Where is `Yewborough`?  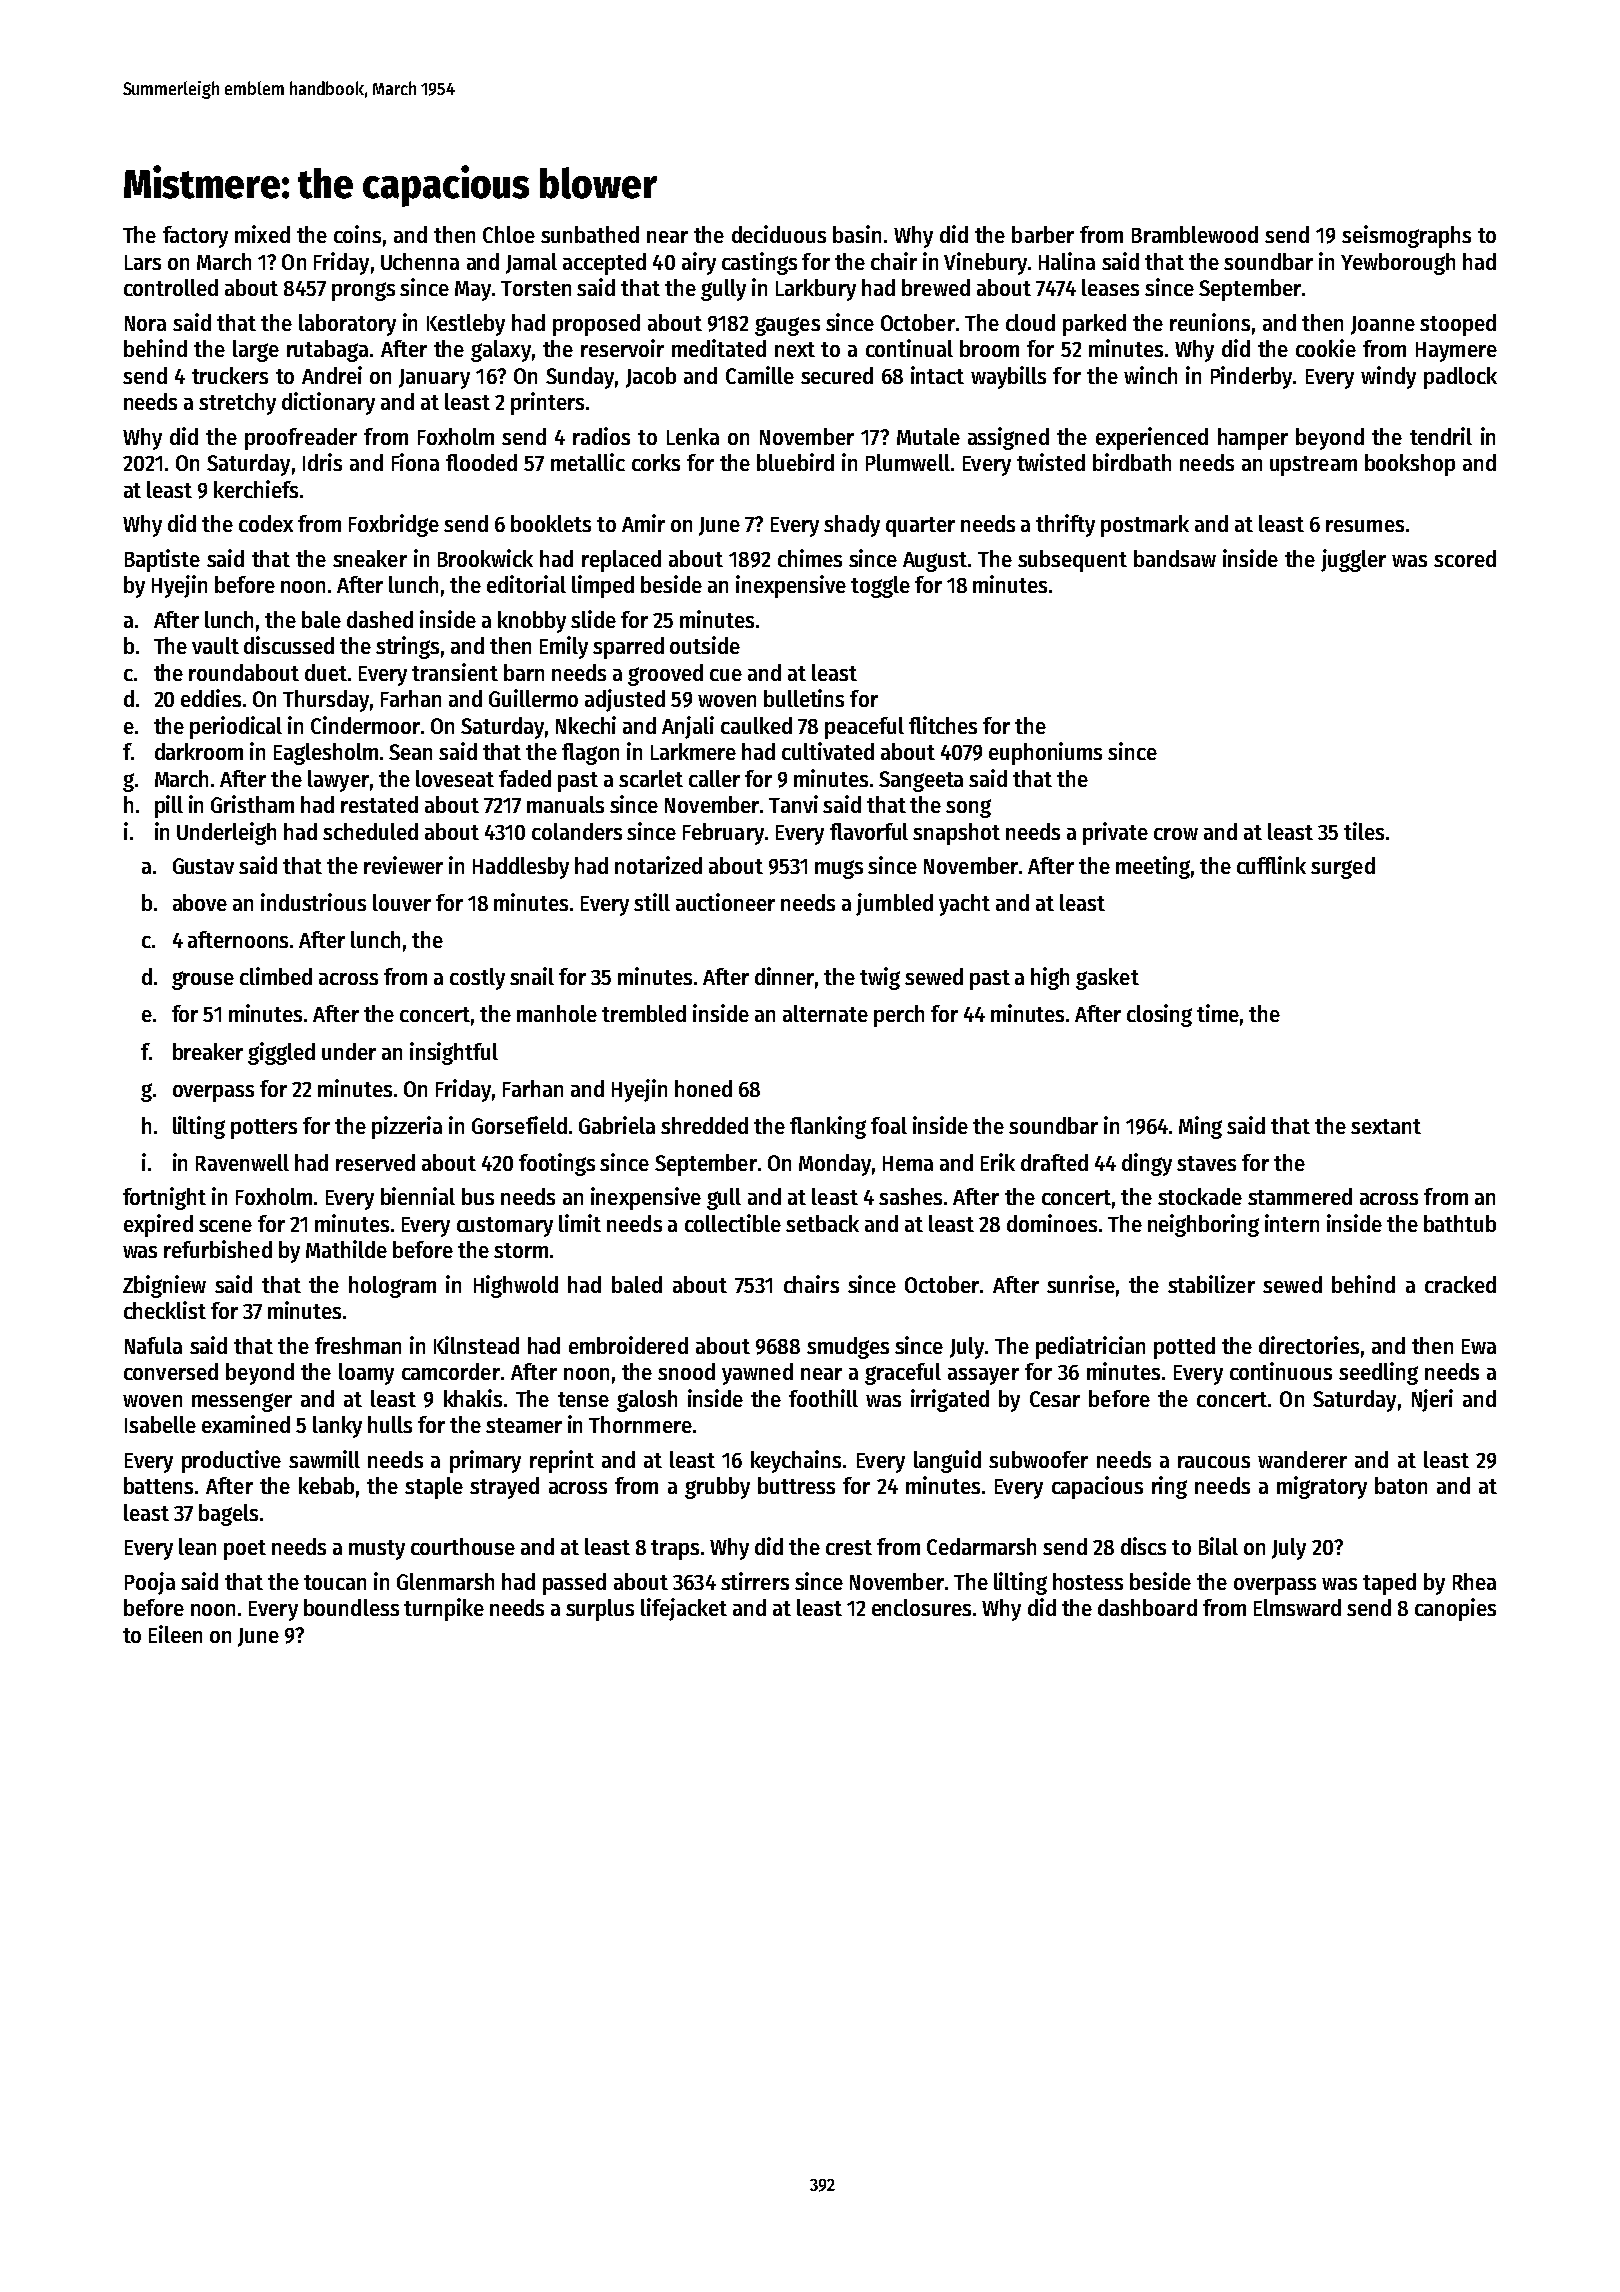 Yewborough is located at coordinates (1398, 264).
